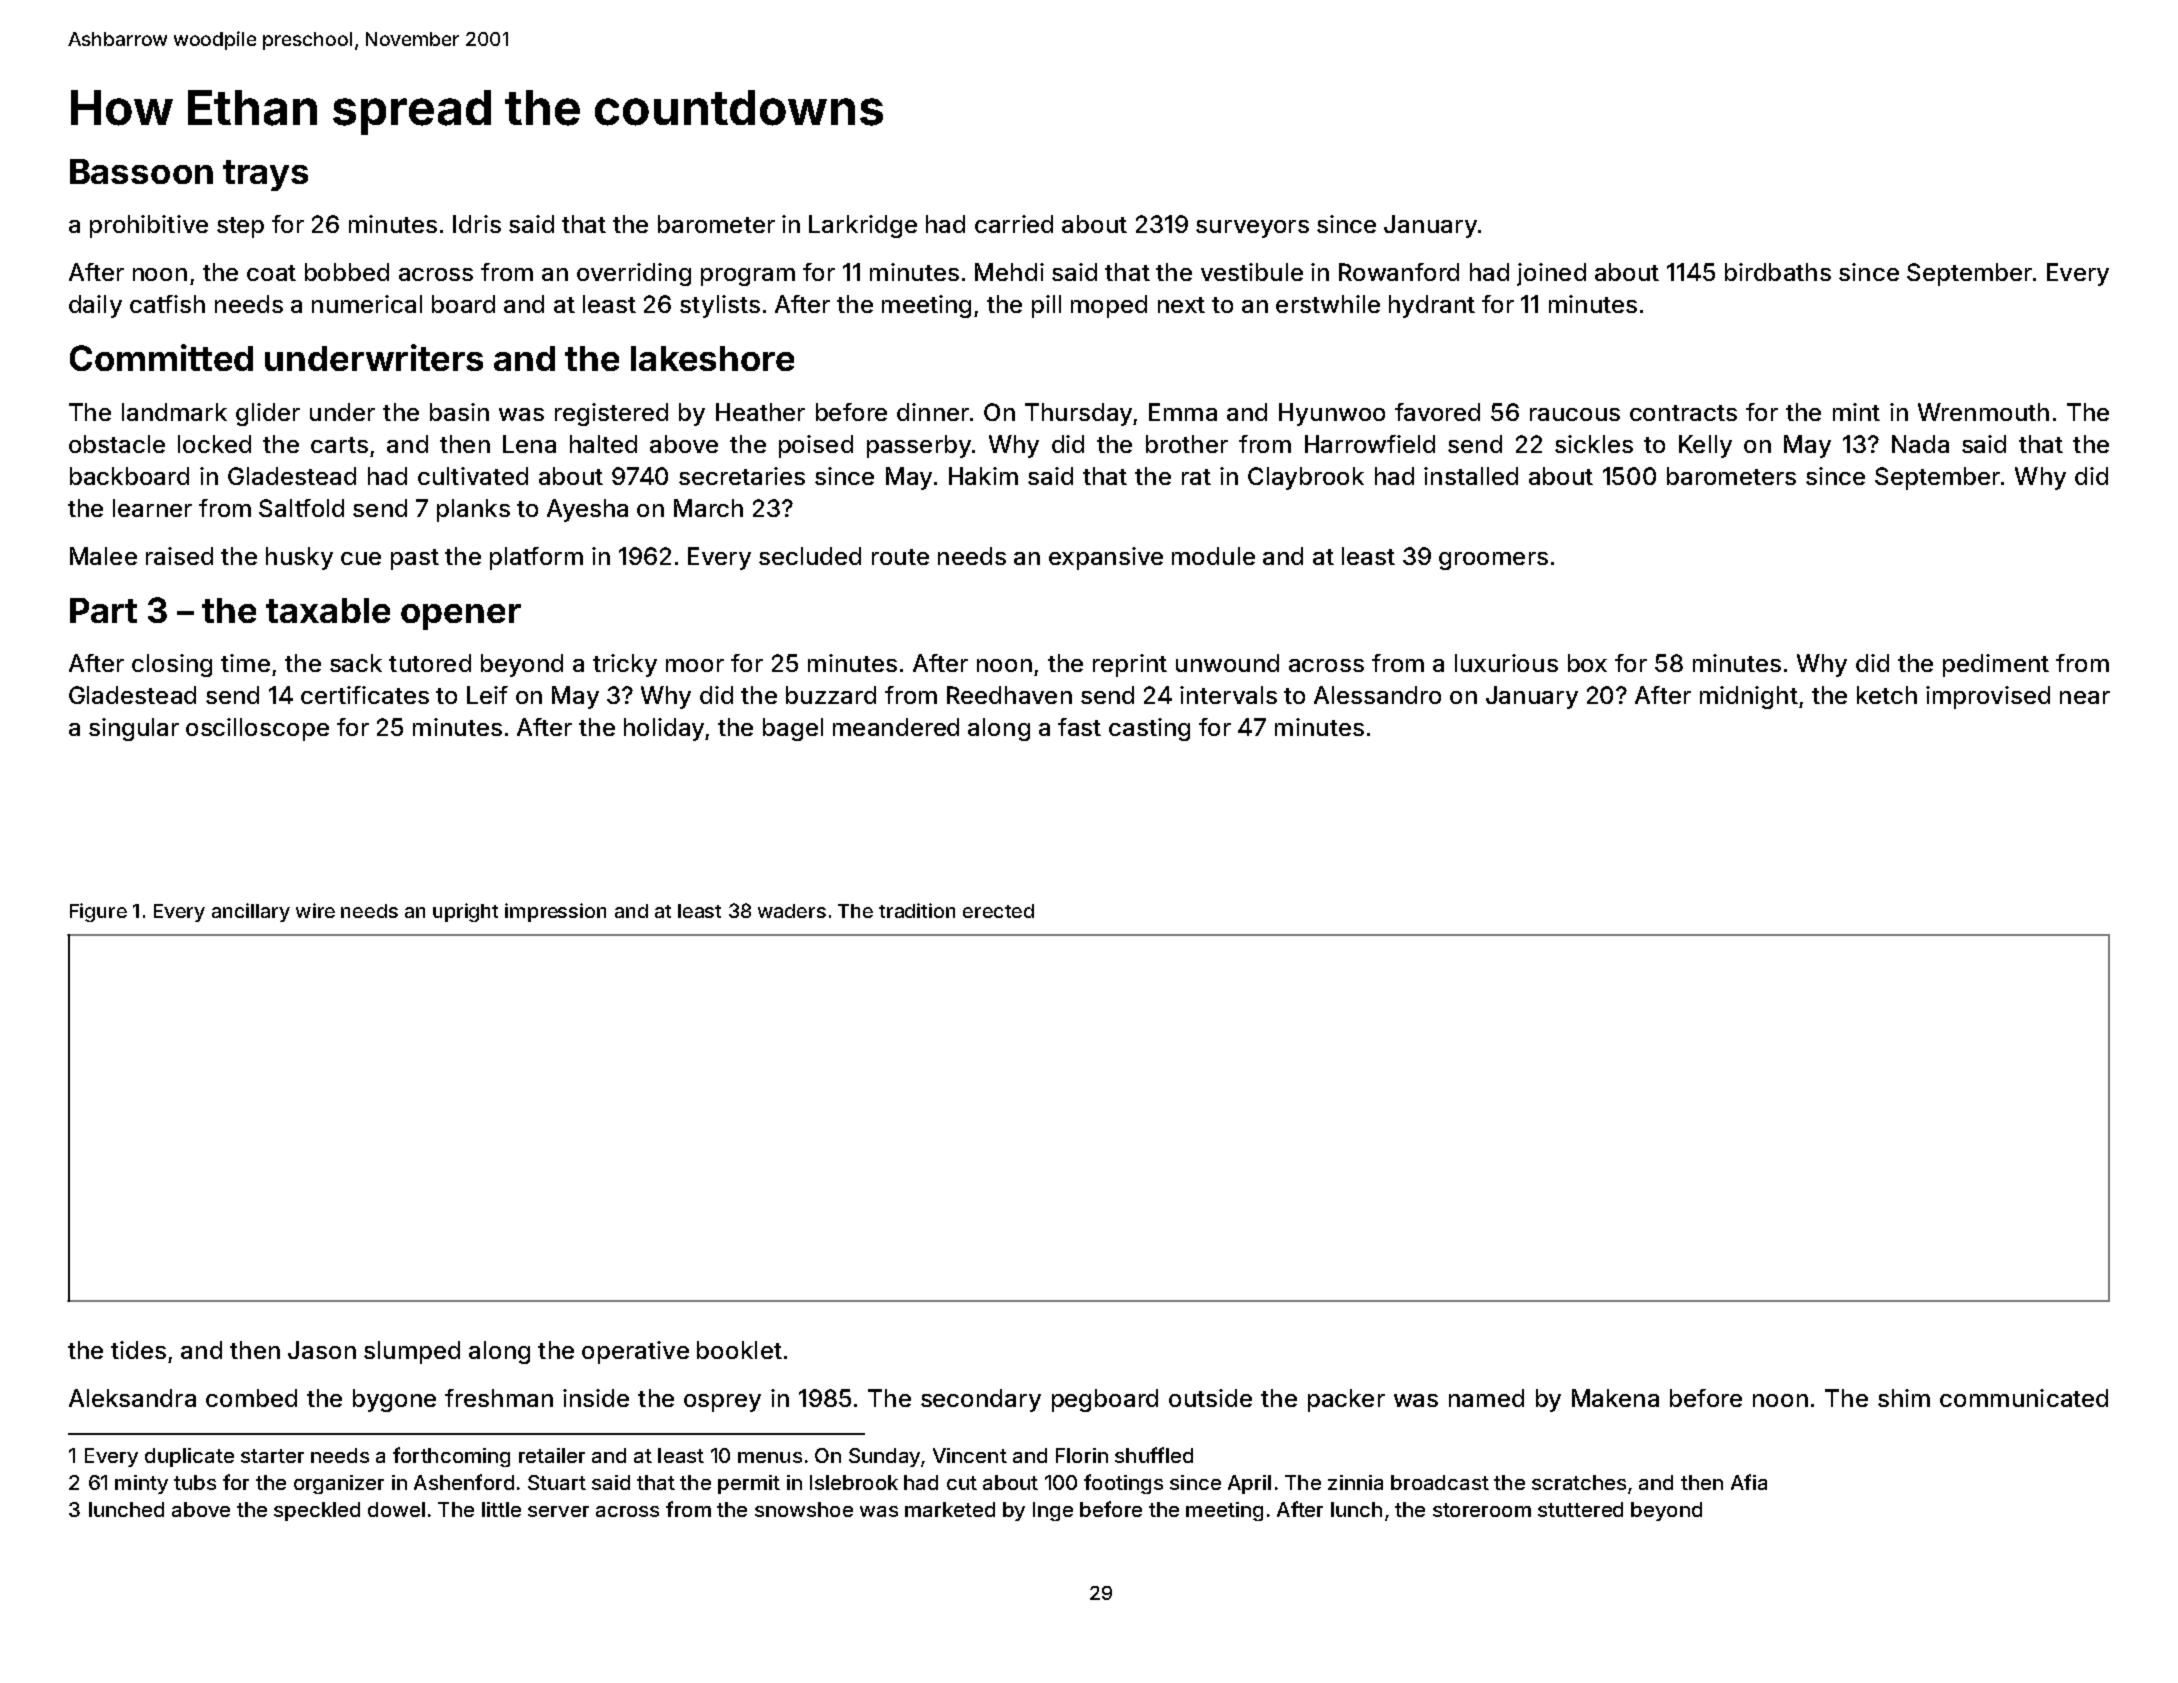 The width and height of the screenshot is (2178, 1683). What do you see at coordinates (739, 1350) in the screenshot?
I see `booklet` at bounding box center [739, 1350].
